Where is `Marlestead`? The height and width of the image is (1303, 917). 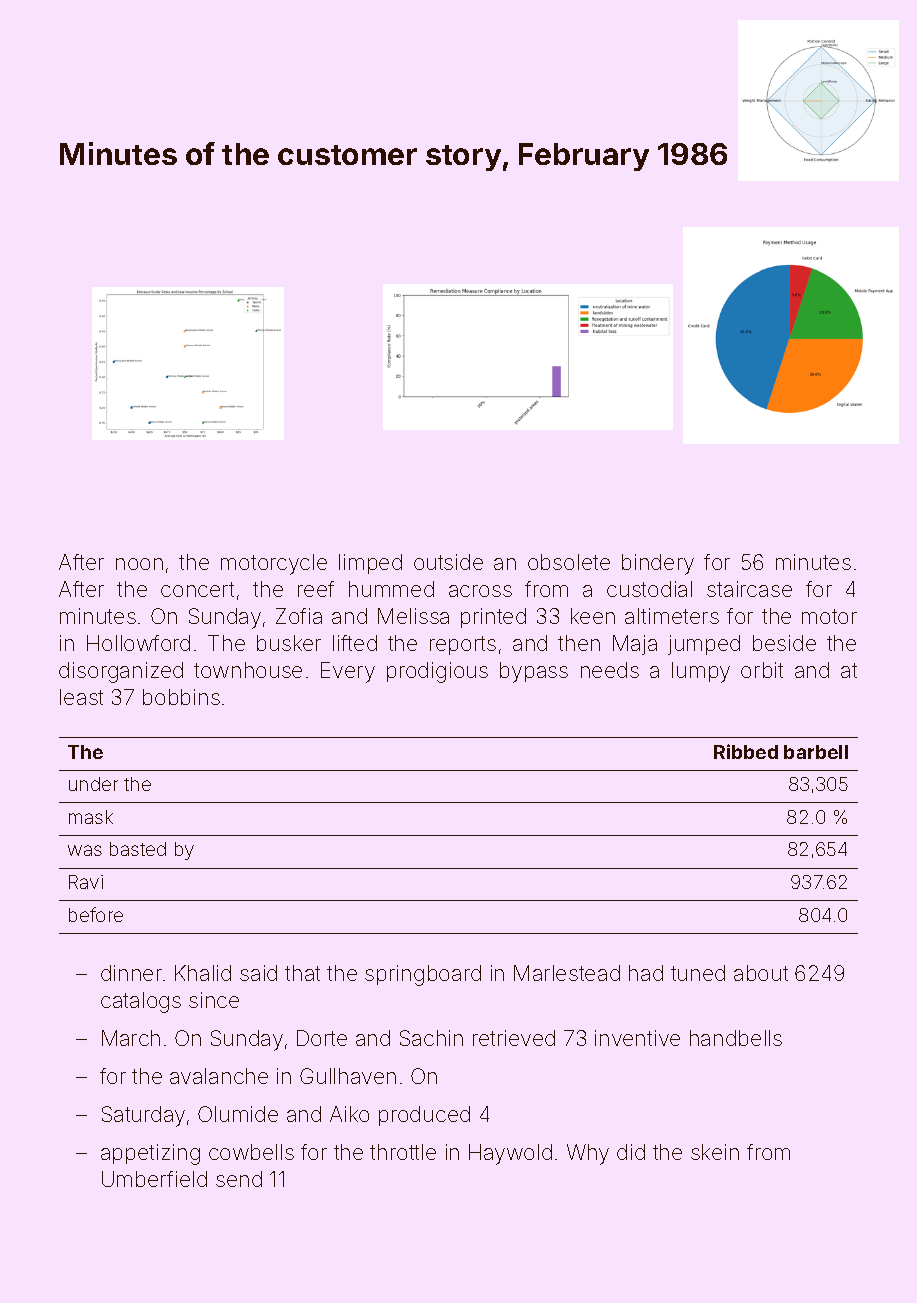
Marlestead is located at coordinates (567, 973).
